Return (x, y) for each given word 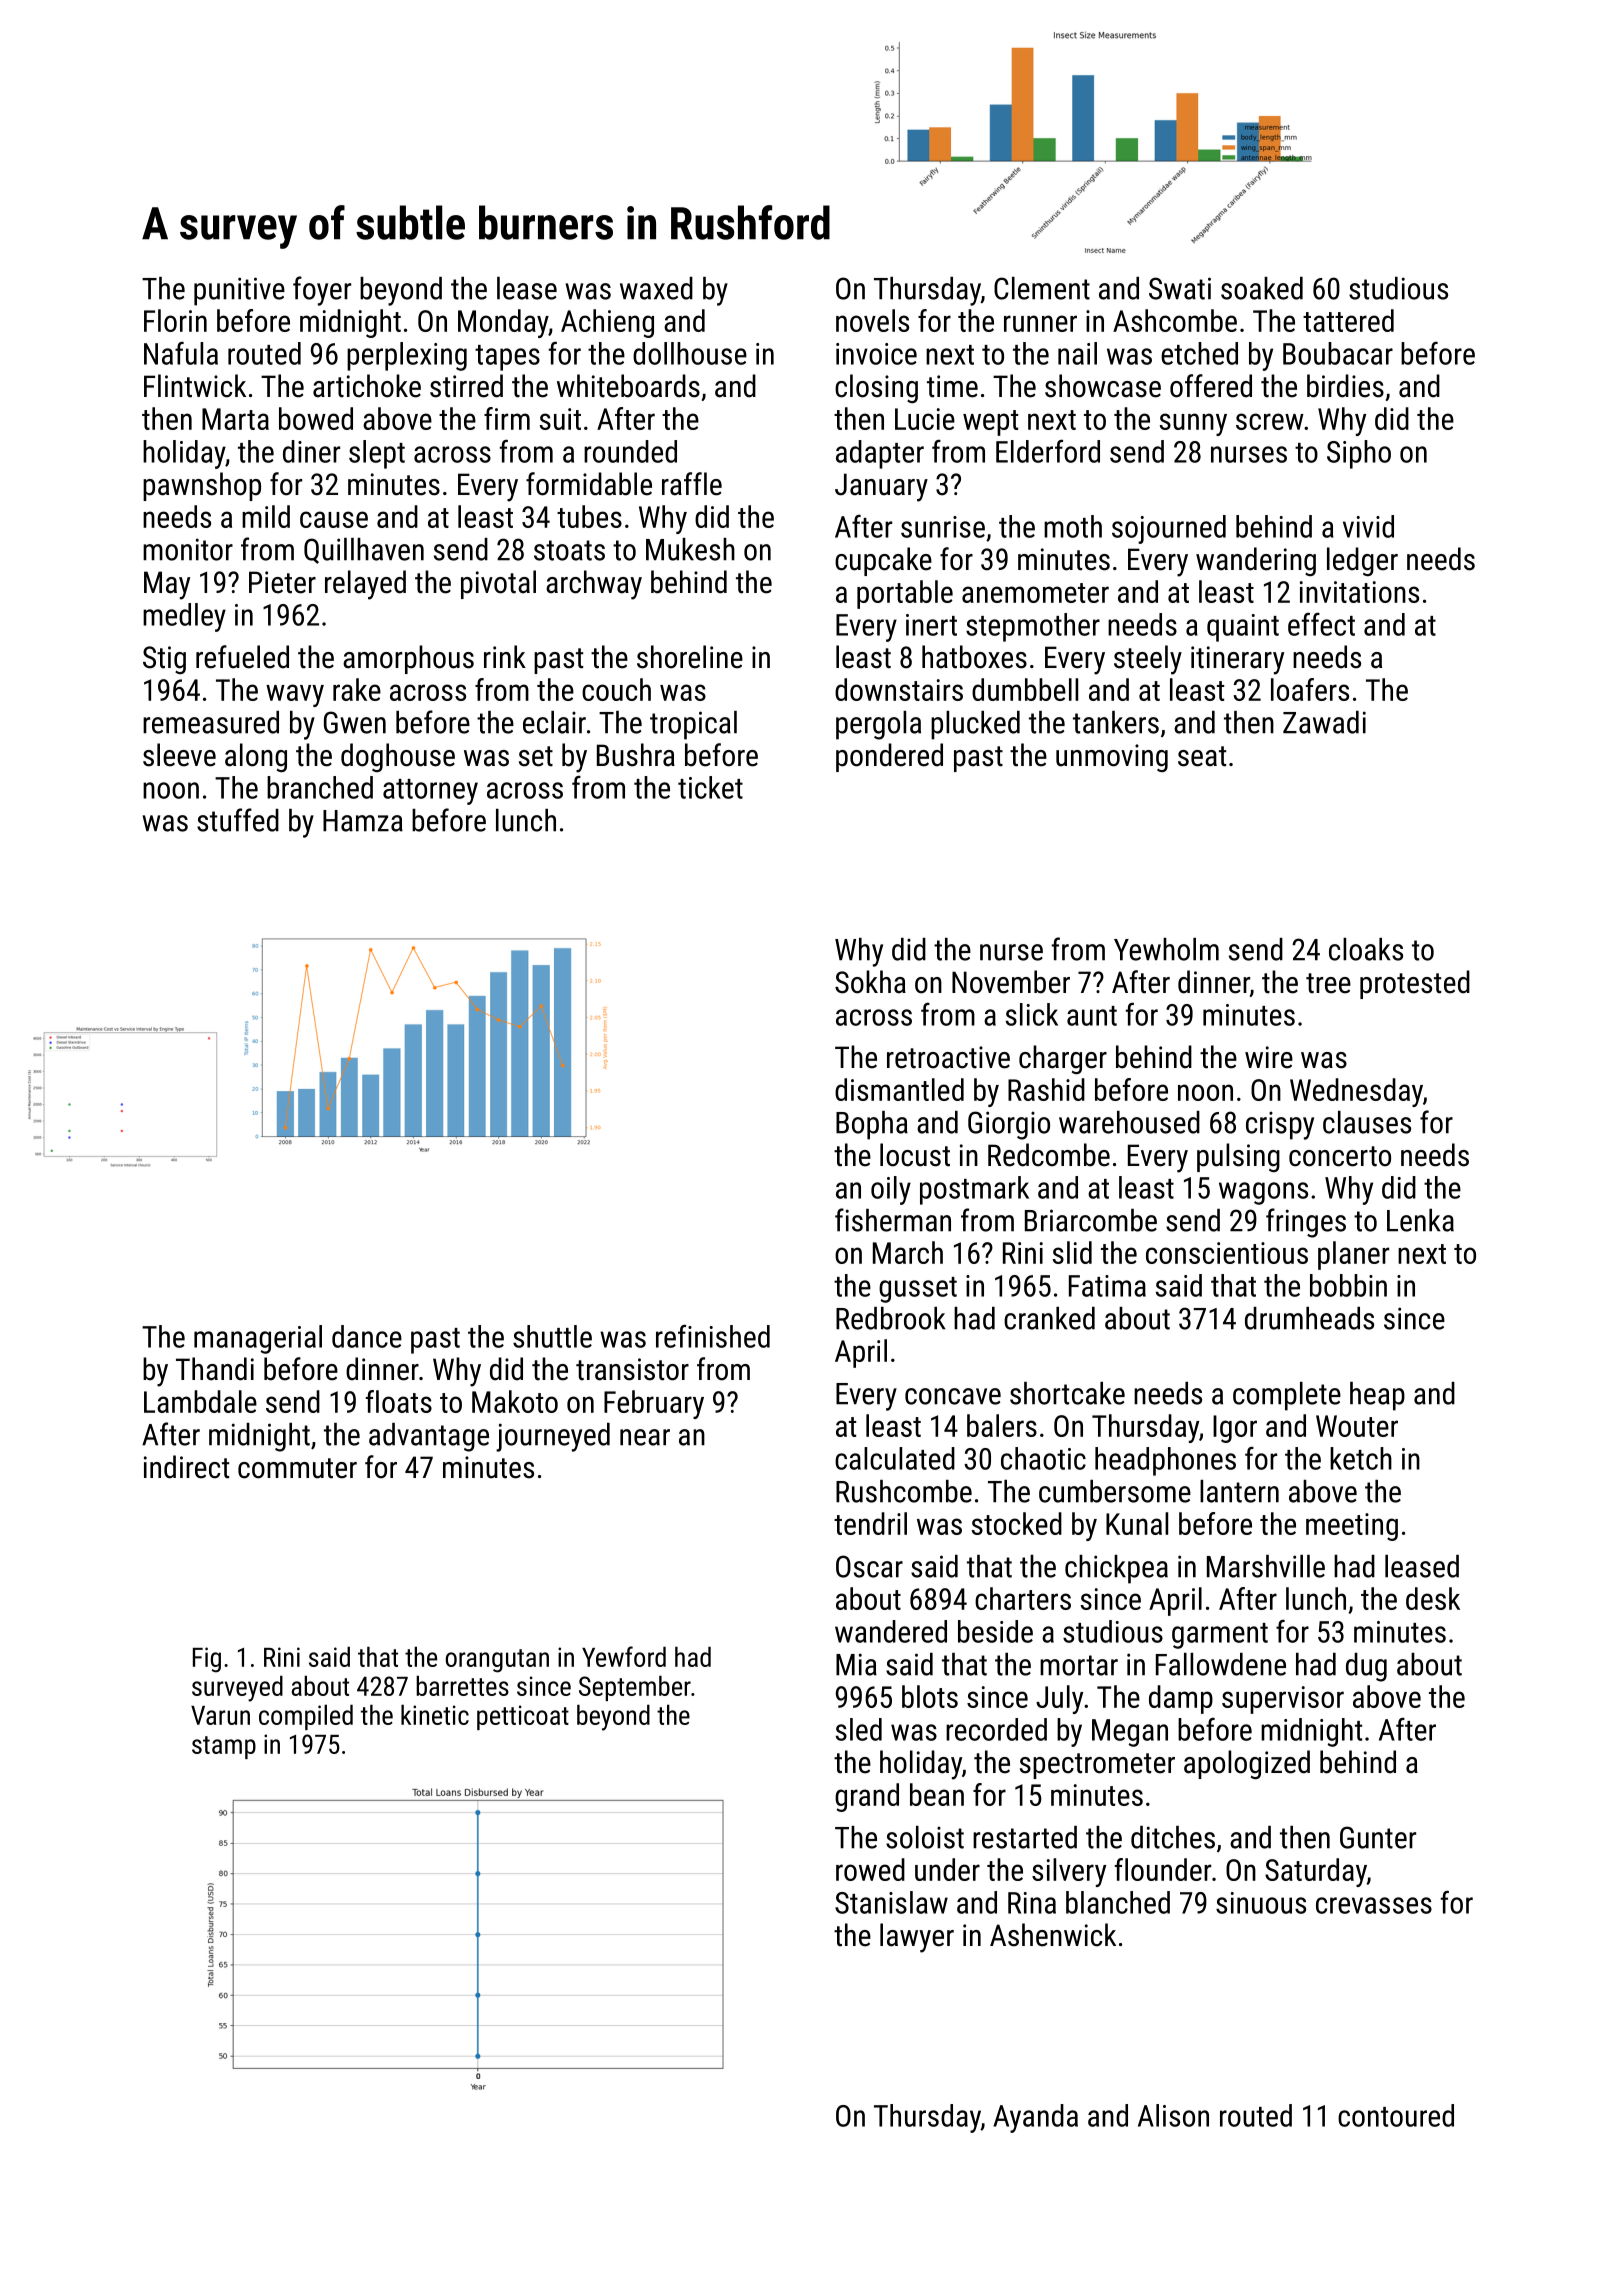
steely (1148, 660)
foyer (322, 291)
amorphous (408, 659)
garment (1220, 1636)
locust (915, 1155)
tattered (1348, 320)
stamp (224, 1747)
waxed (656, 288)
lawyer (917, 1938)
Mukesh (690, 549)
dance (367, 1336)
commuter (297, 1468)
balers (1002, 1425)
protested (1415, 984)
